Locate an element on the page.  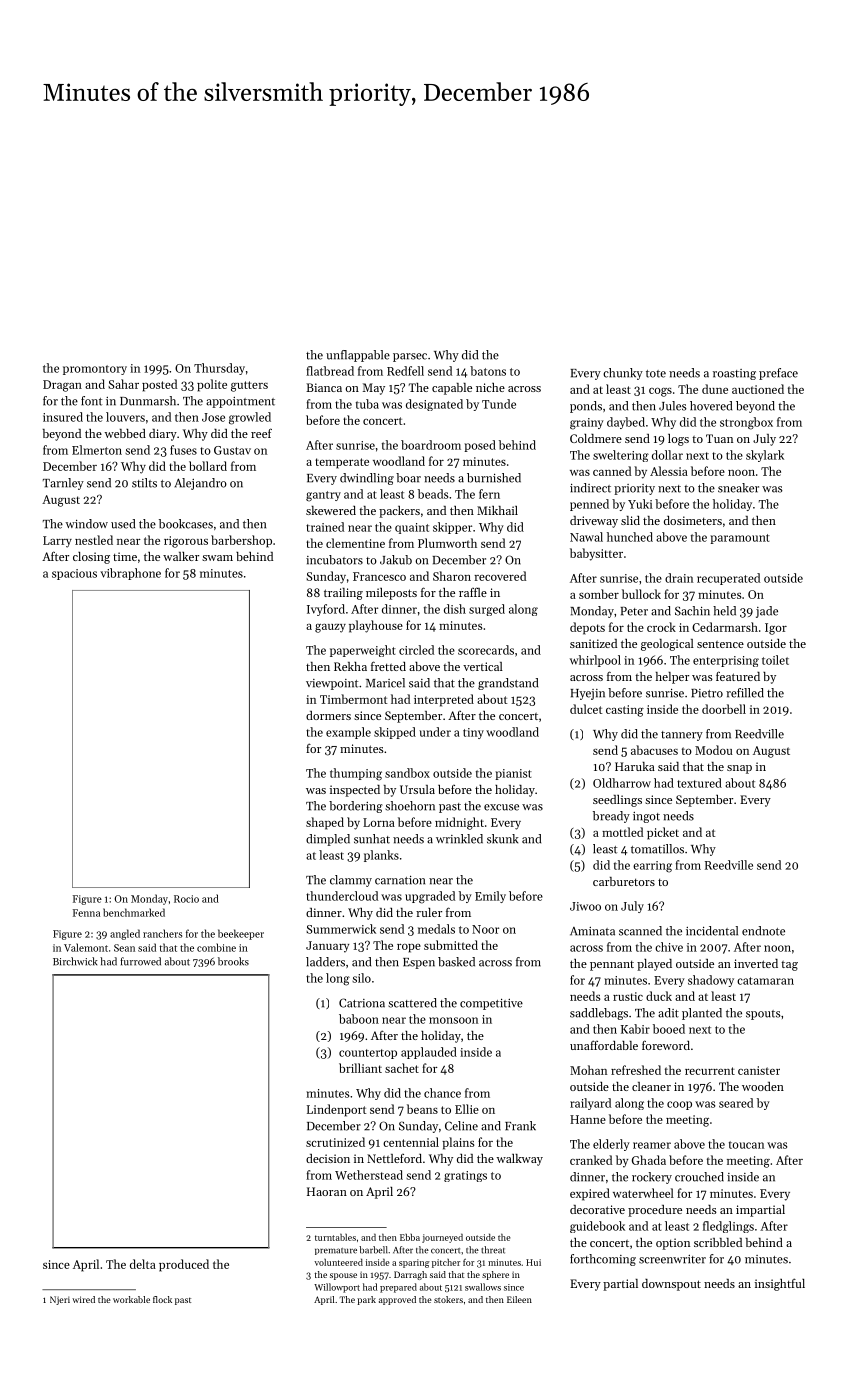
Rocio is located at coordinates (186, 899).
